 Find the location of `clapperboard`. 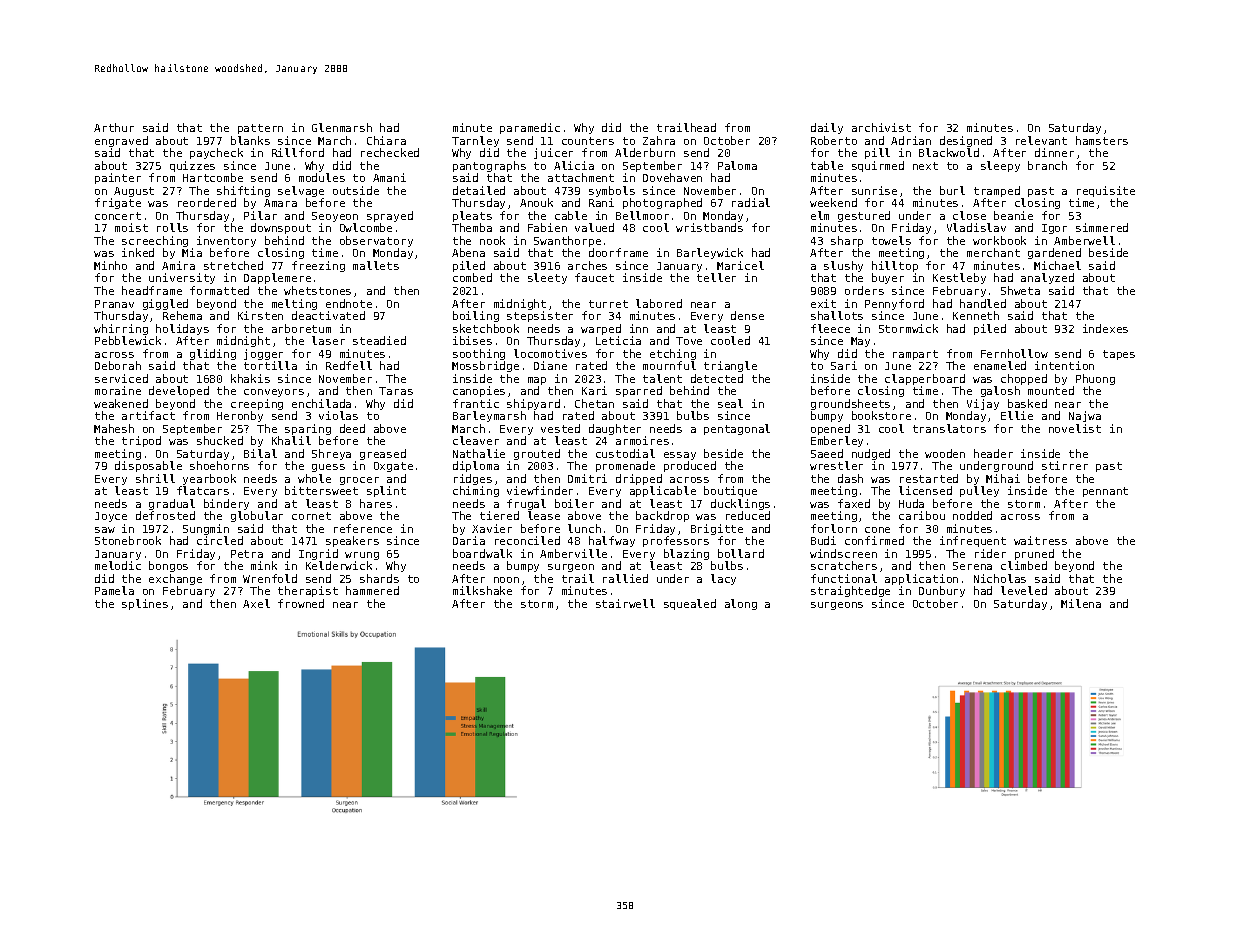

clapperboard is located at coordinates (925, 379).
